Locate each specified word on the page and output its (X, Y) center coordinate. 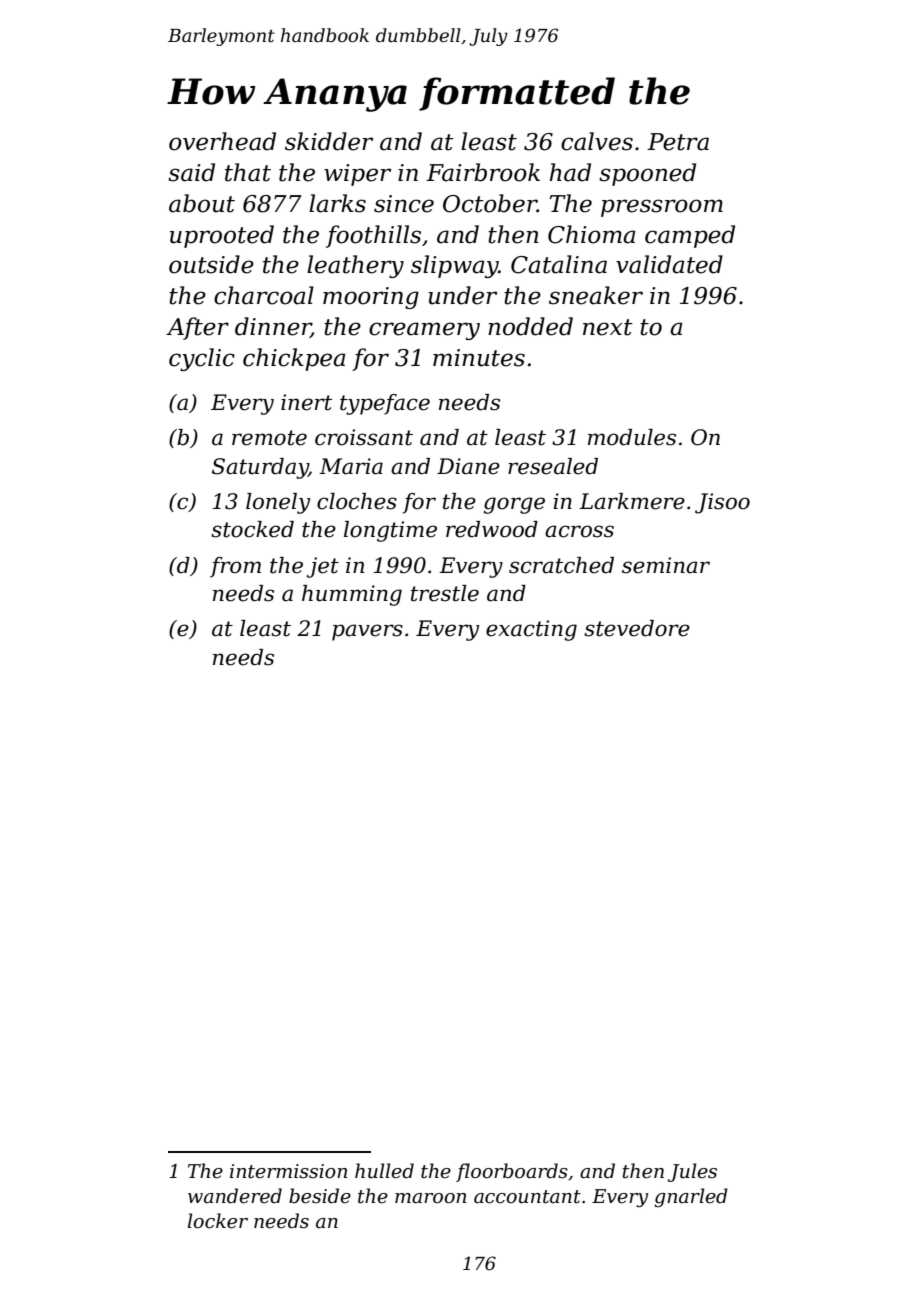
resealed (553, 466)
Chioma (591, 234)
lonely (278, 503)
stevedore (637, 628)
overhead (222, 141)
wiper (357, 175)
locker (218, 1221)
